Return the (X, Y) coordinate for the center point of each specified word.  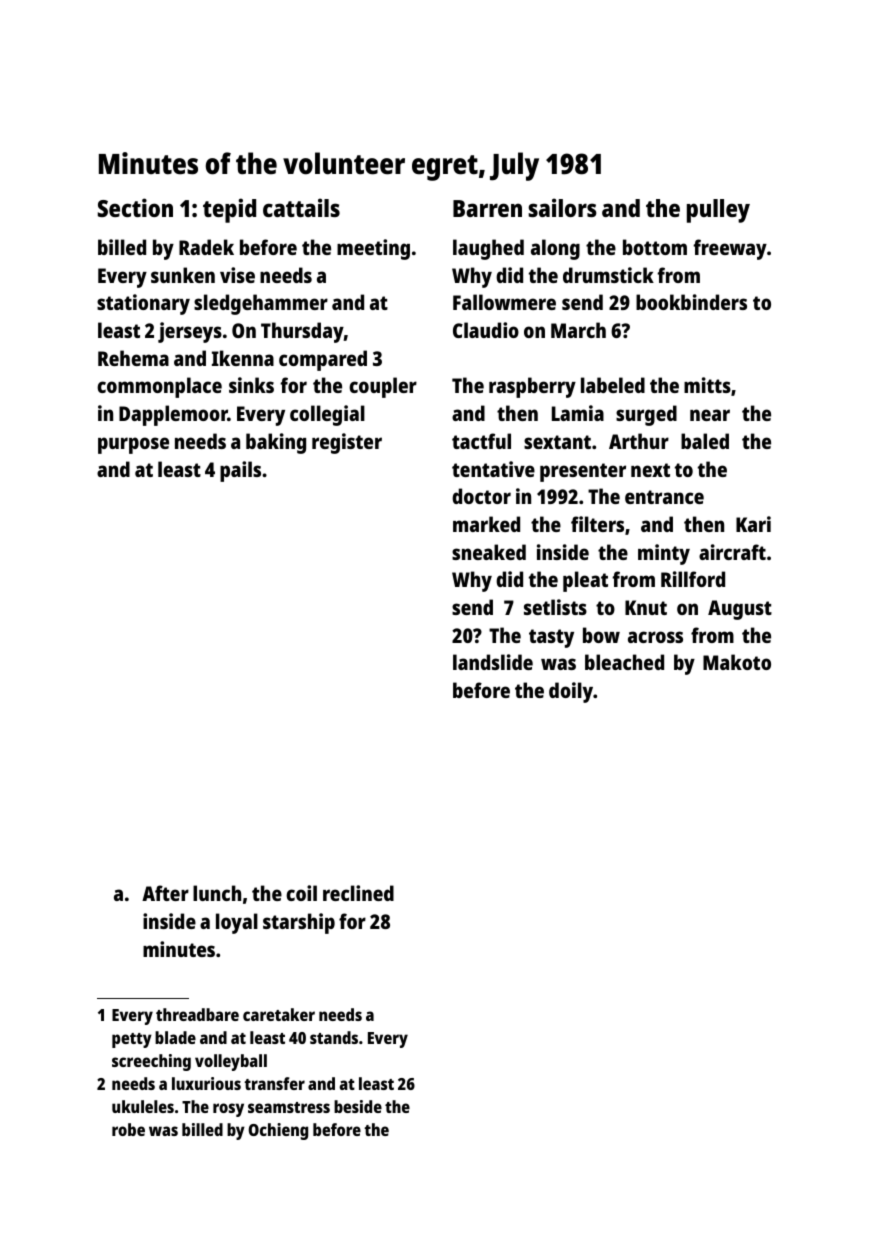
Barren (487, 208)
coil (301, 893)
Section (135, 207)
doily (571, 692)
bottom (655, 247)
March (578, 330)
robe (128, 1129)
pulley (718, 211)
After (165, 893)
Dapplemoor (173, 415)
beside (358, 1106)
